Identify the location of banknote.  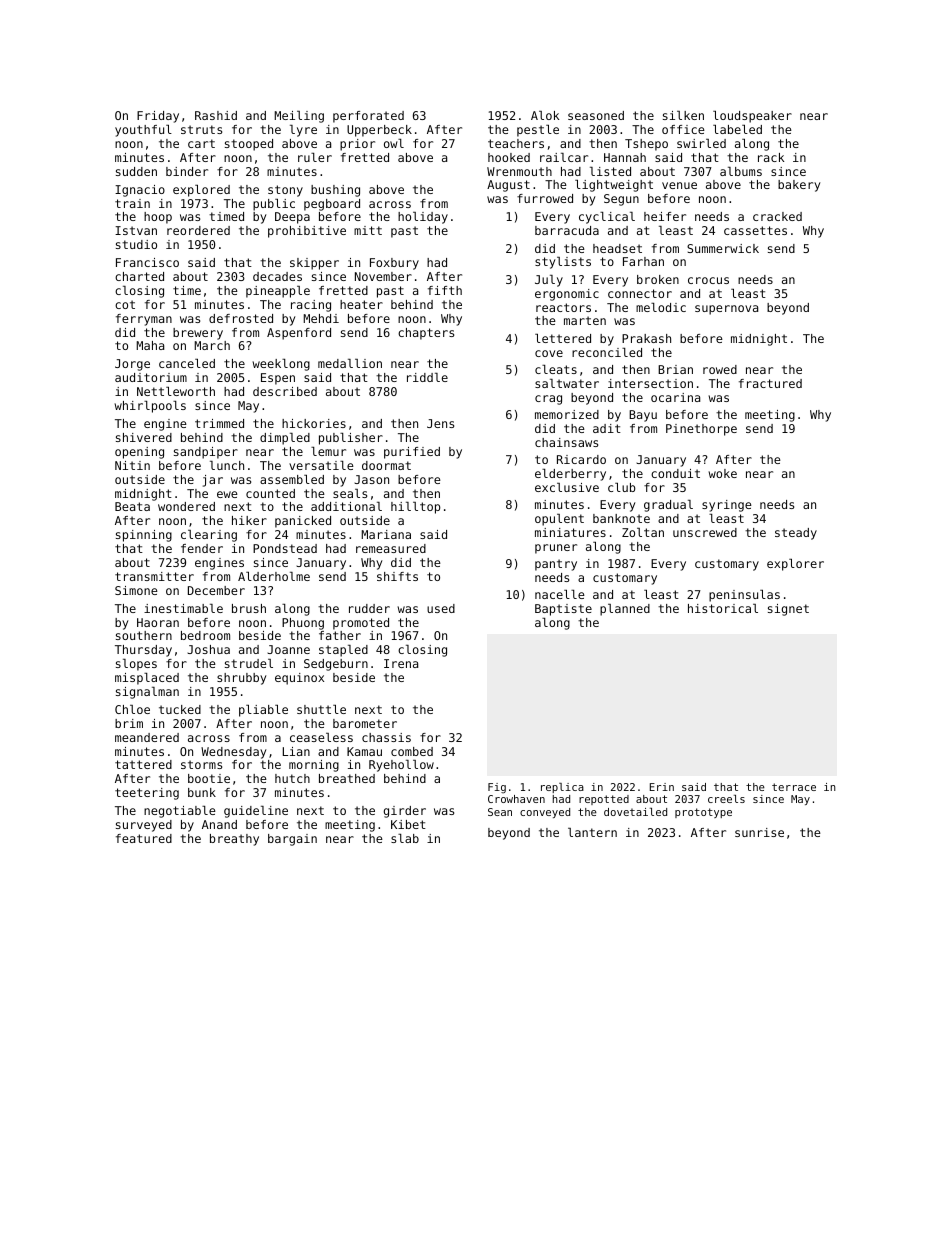
(621, 518).
